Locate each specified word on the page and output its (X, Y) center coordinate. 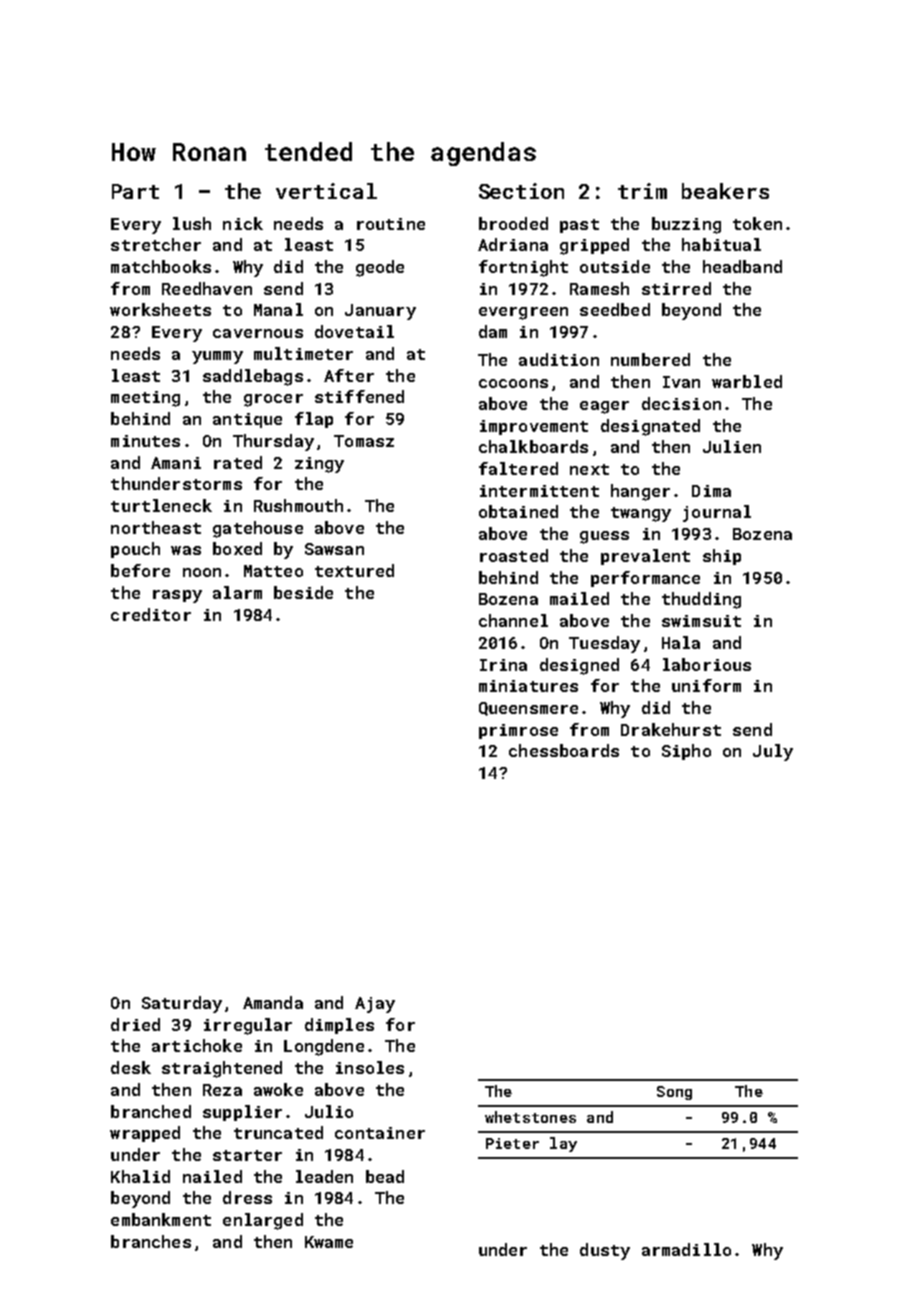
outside (615, 266)
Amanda (273, 1002)
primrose (518, 731)
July (773, 752)
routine (391, 224)
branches (151, 1241)
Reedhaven (207, 288)
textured (354, 570)
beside (303, 592)
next (589, 469)
